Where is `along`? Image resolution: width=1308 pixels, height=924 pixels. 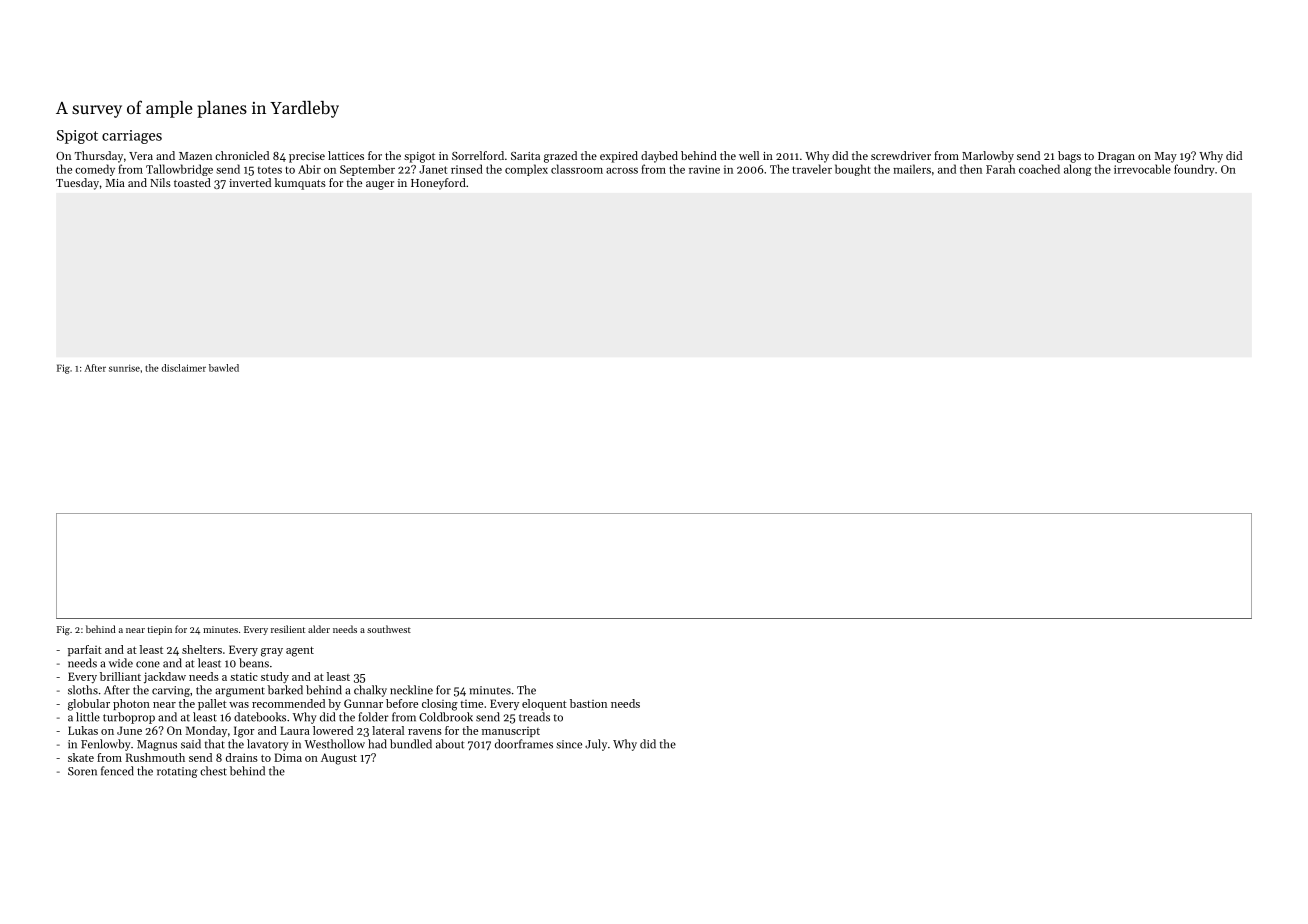
along is located at coordinates (1078, 170).
